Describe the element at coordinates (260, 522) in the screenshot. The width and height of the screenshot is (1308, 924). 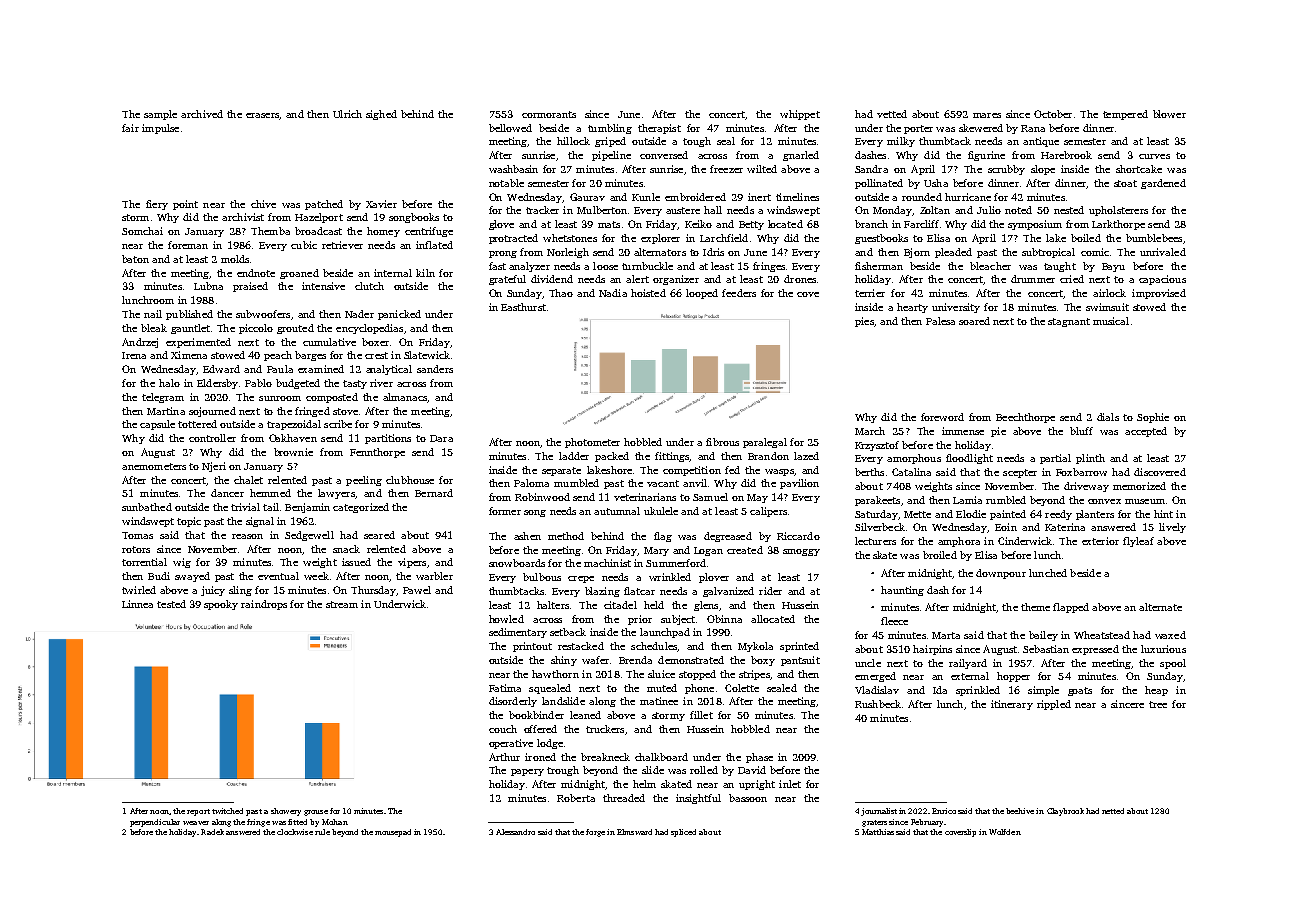
I see `signal` at that location.
